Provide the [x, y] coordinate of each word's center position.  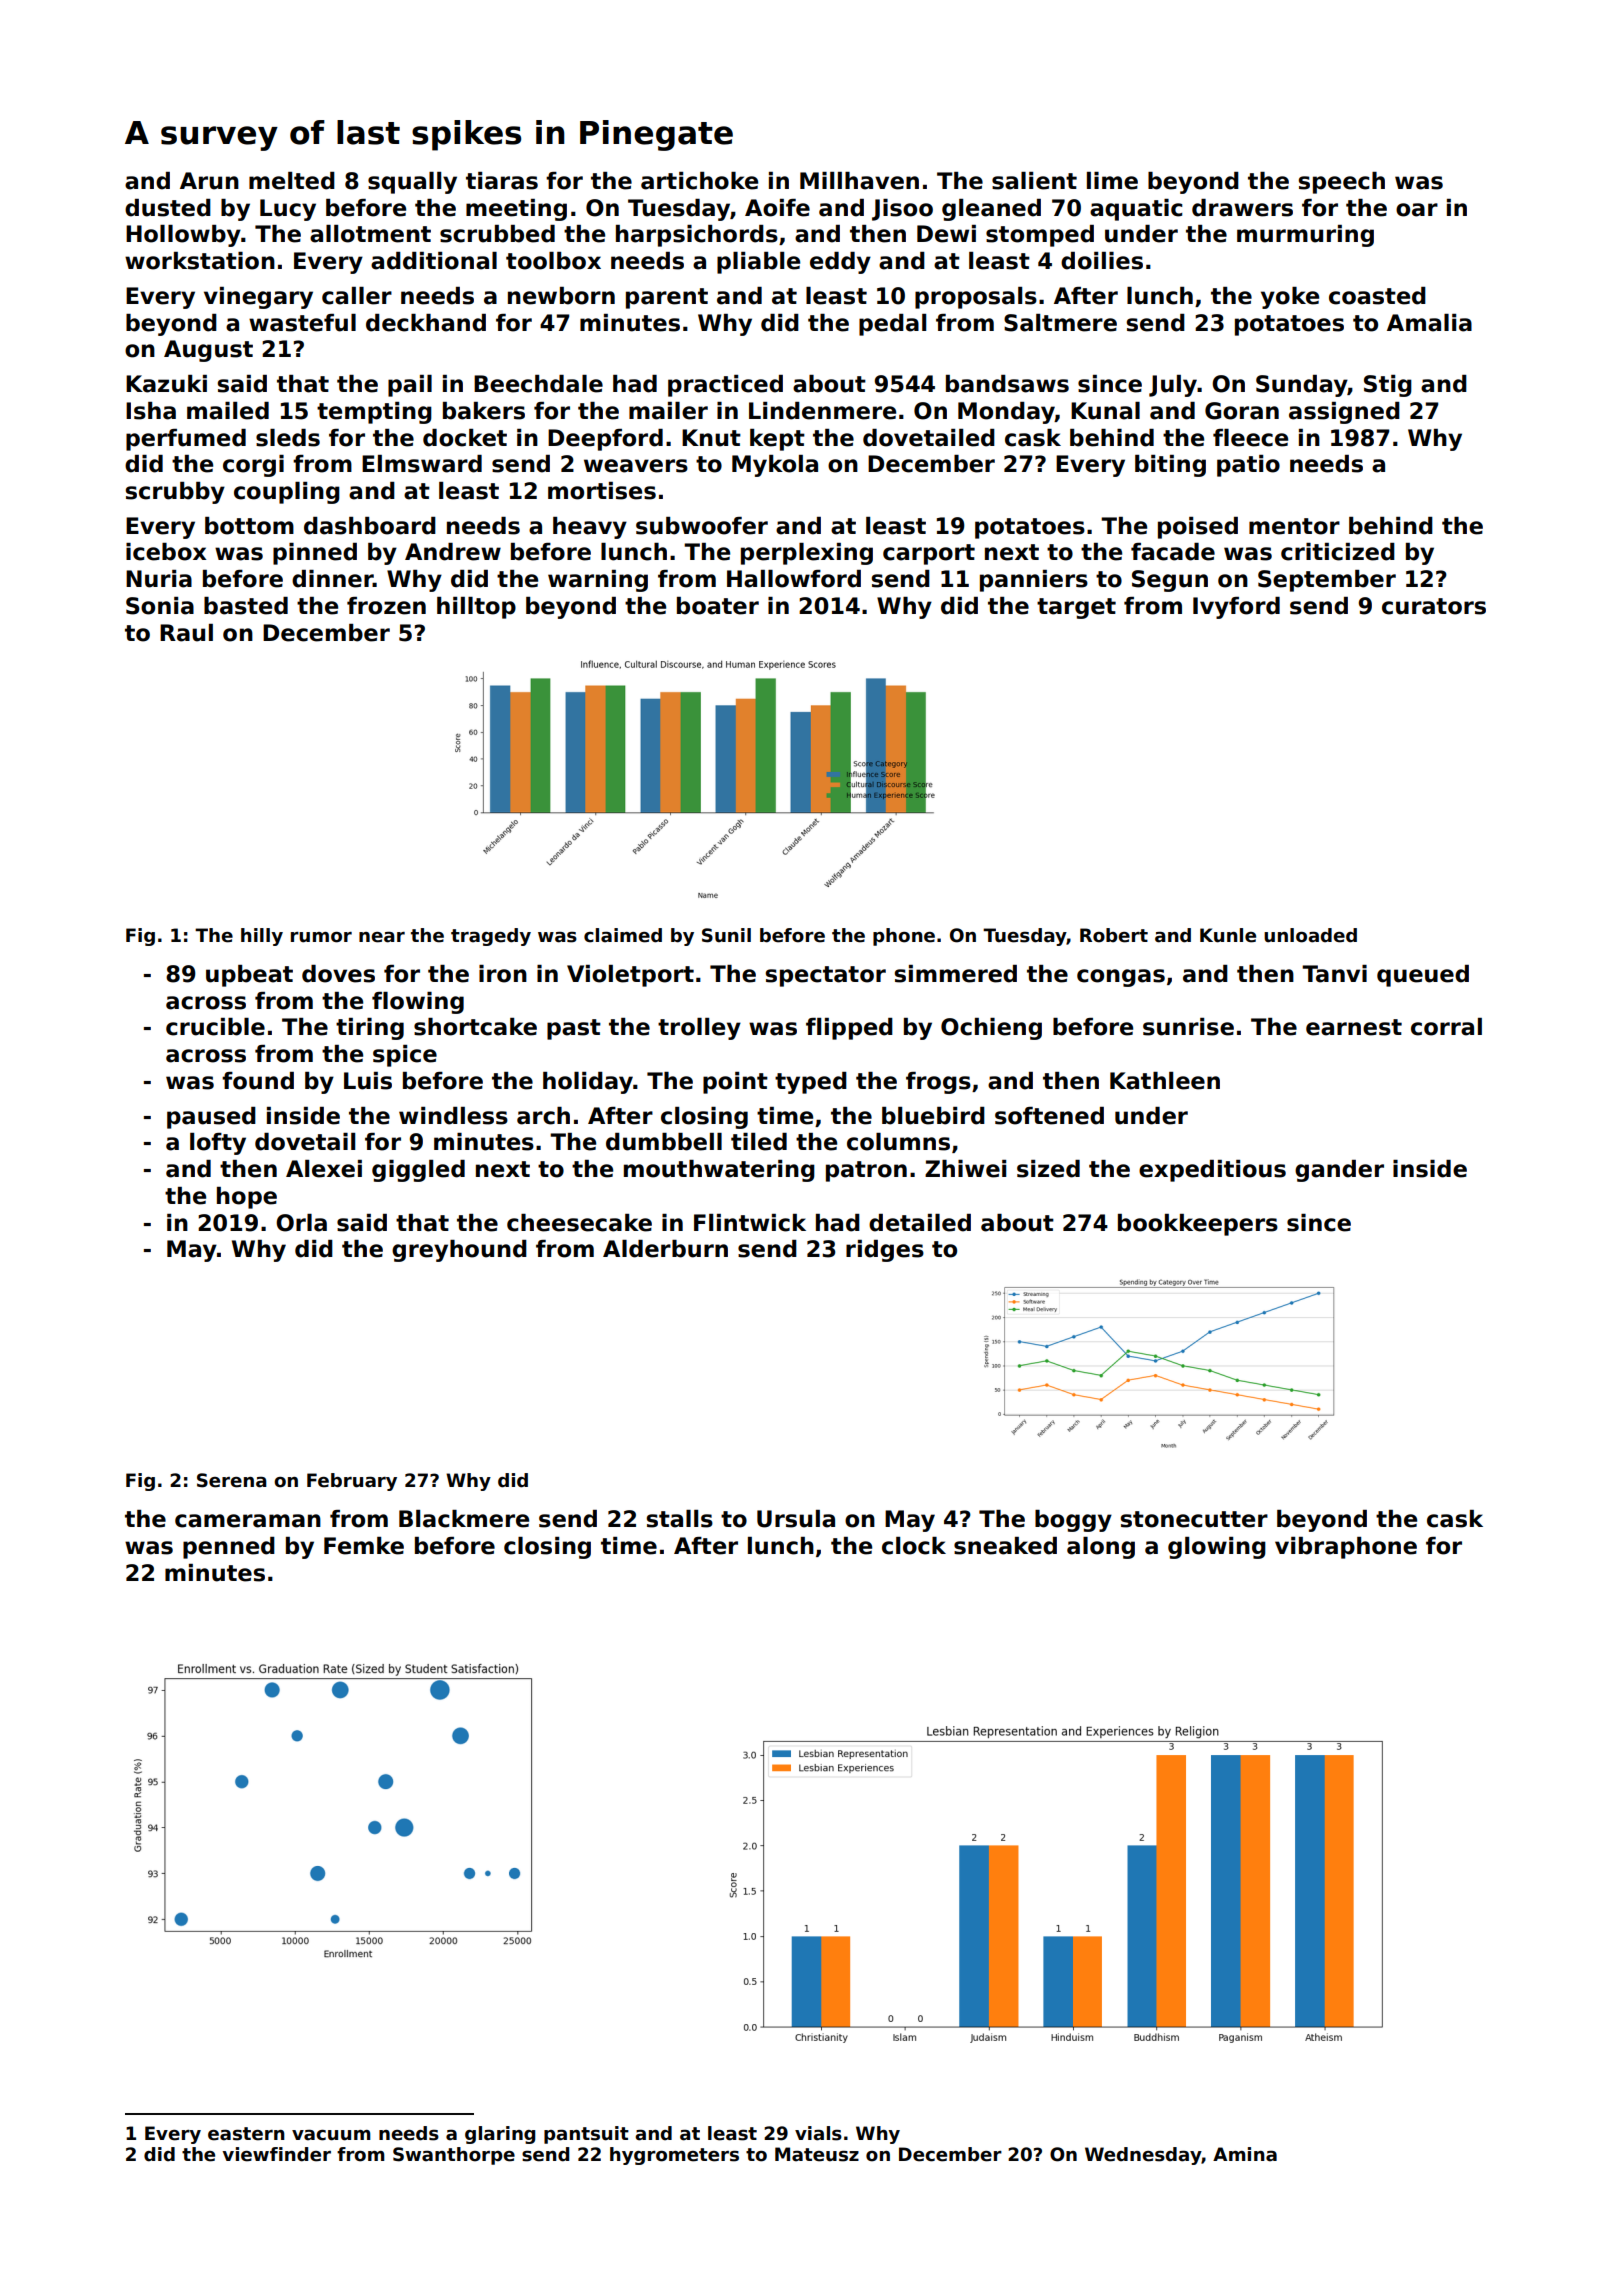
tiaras [502, 181]
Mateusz [817, 2154]
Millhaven [859, 181]
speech [1342, 183]
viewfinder [276, 2154]
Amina [1245, 2154]
